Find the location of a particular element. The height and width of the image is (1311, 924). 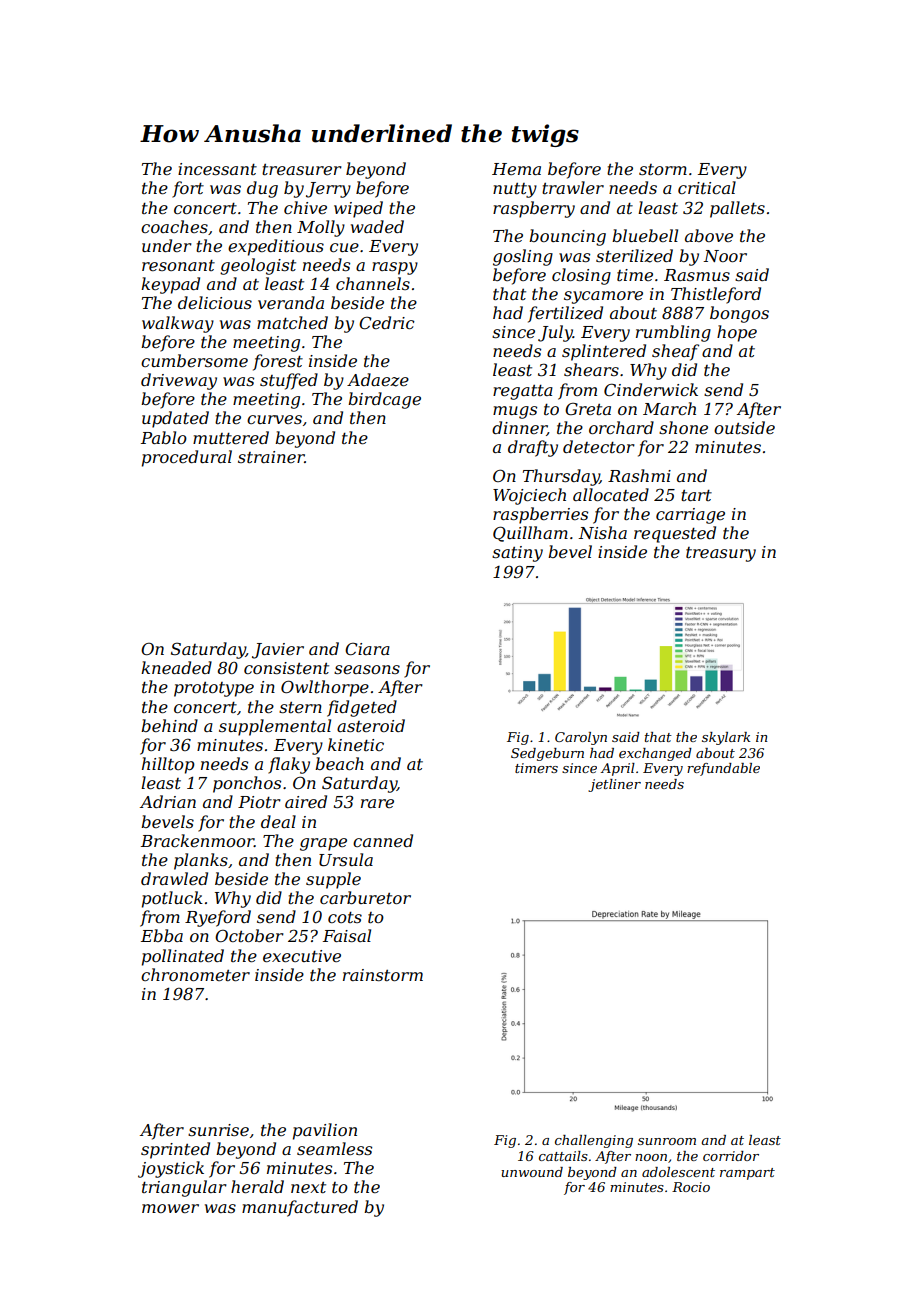

manufactured is located at coordinates (300, 1208).
